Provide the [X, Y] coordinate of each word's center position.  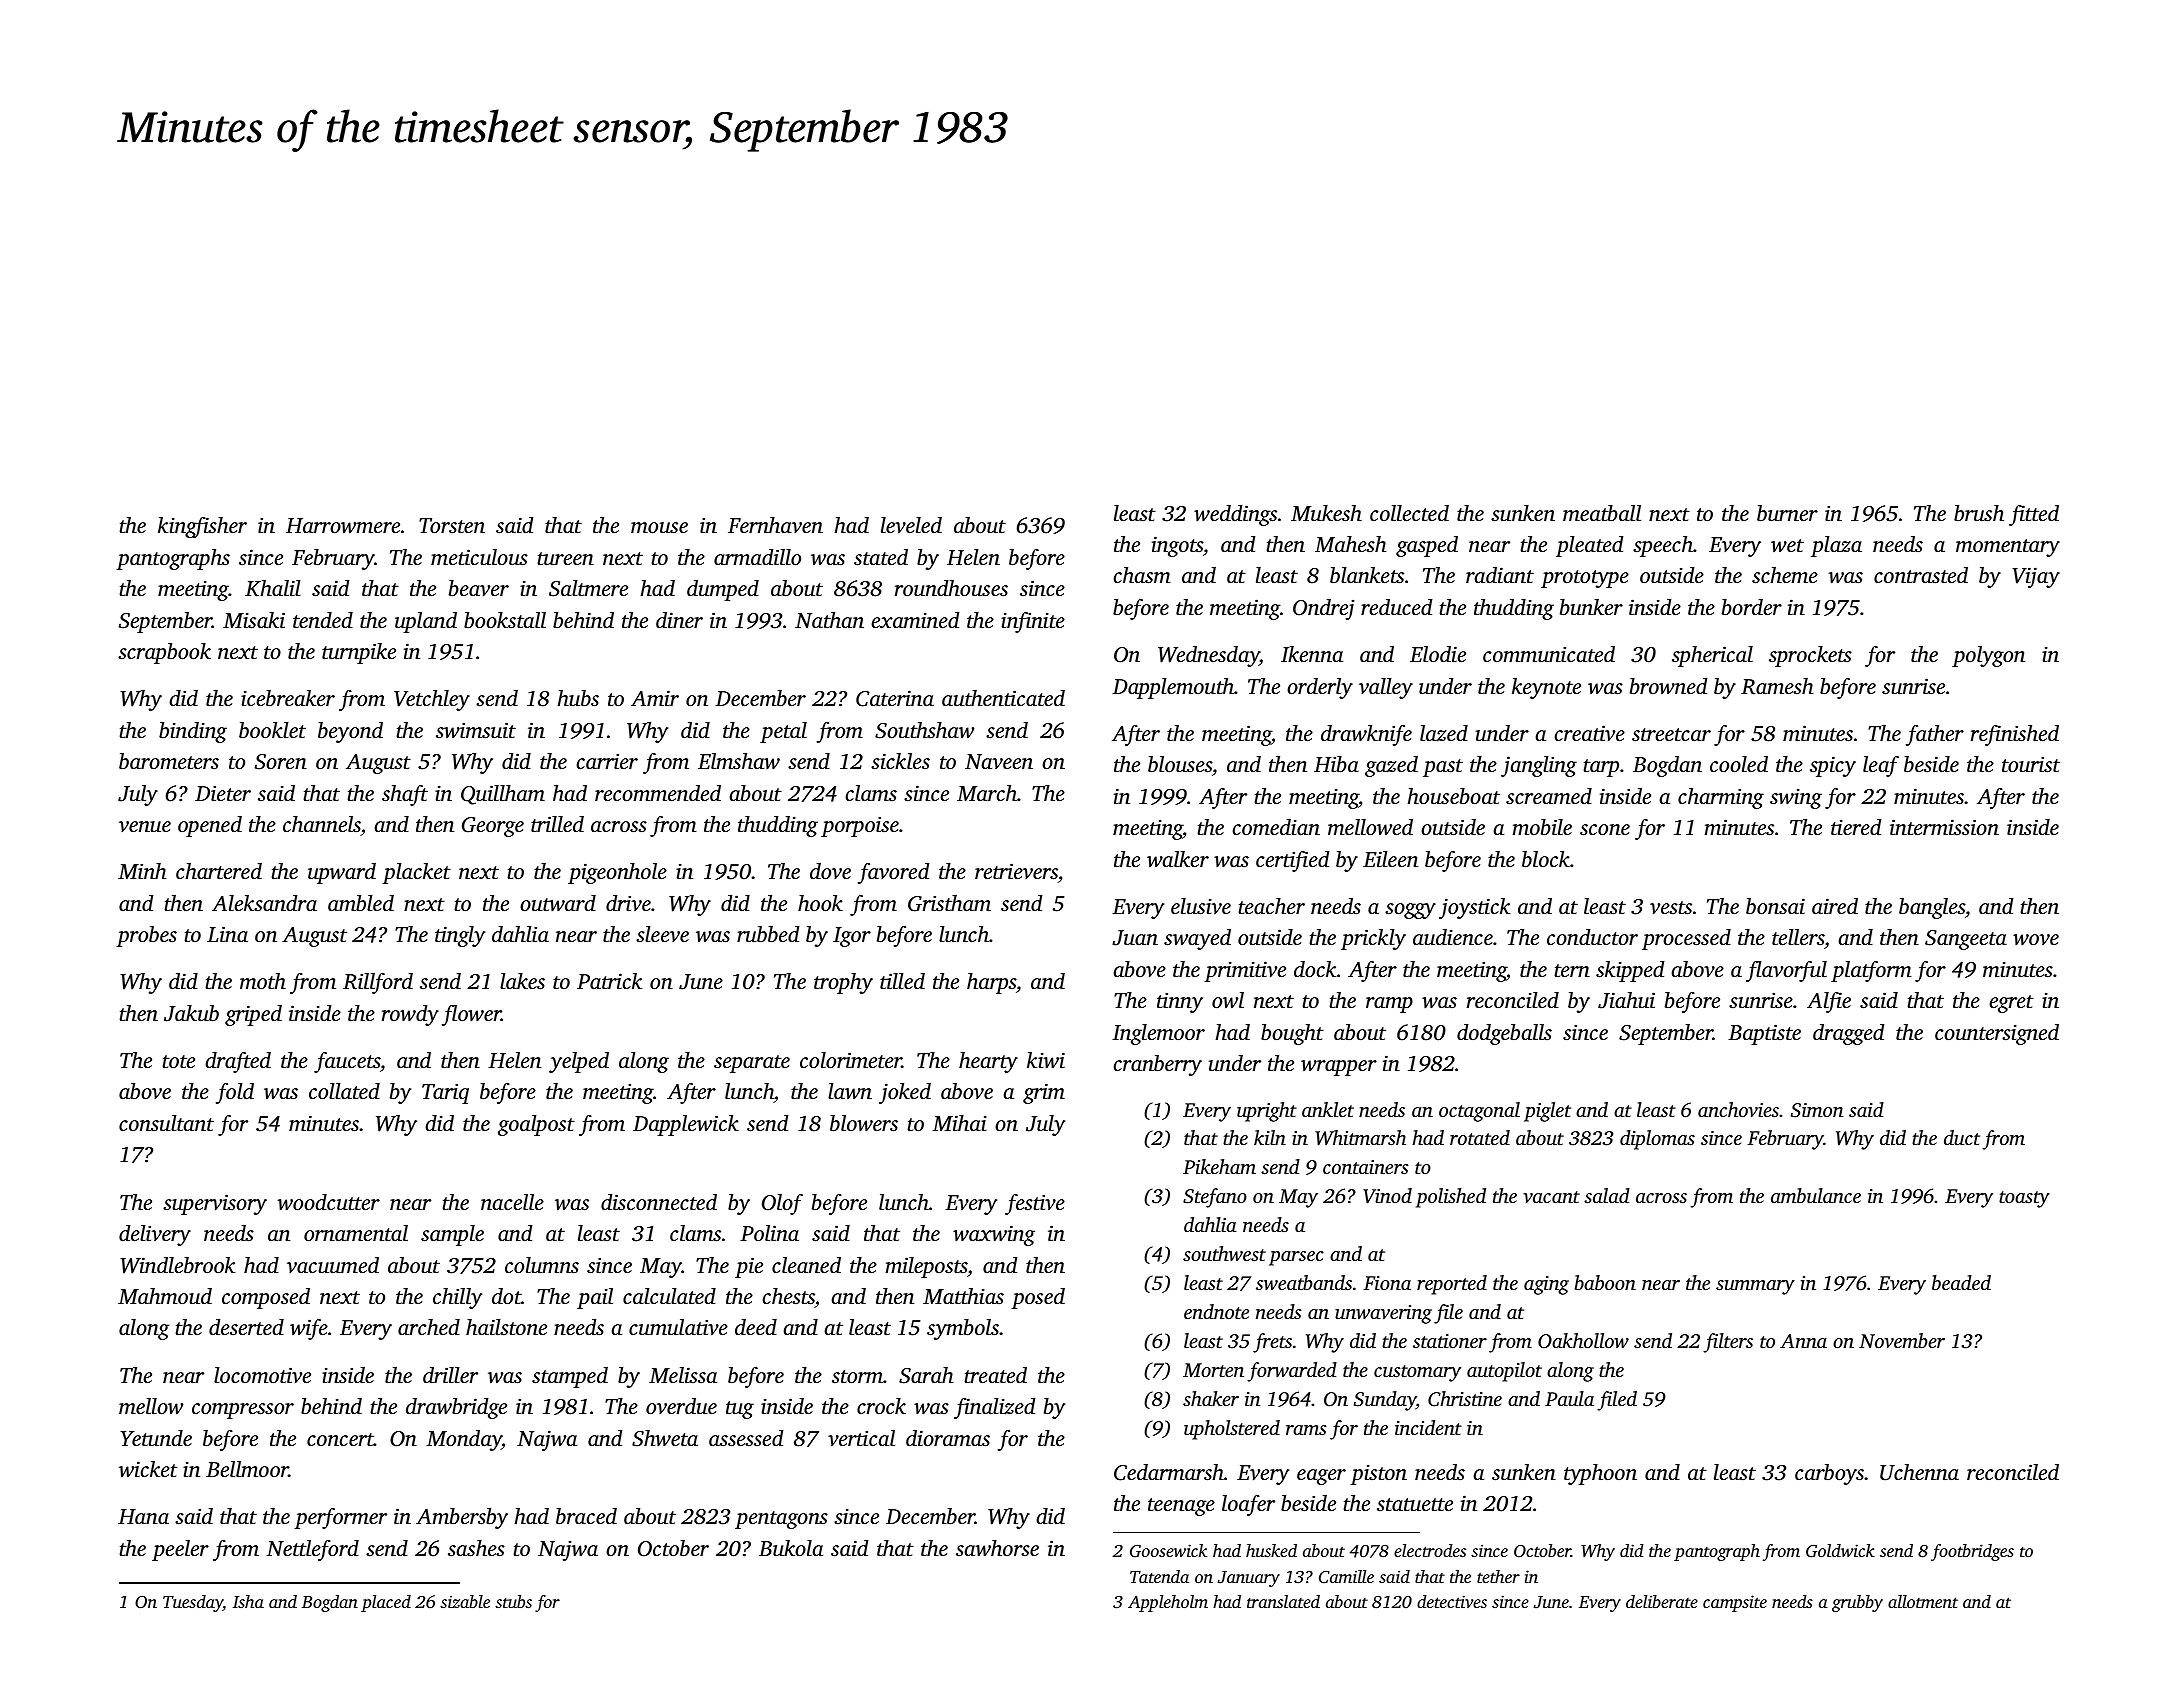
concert [340, 1439]
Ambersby [462, 1518]
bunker [1591, 607]
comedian [1276, 827]
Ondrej [1323, 609]
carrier [607, 761]
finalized [995, 1408]
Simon [1817, 1110]
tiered [1856, 827]
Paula [1569, 1398]
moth [263, 981]
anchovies [1738, 1109]
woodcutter [329, 1202]
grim [1044, 1093]
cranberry [1157, 1065]
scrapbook [164, 653]
